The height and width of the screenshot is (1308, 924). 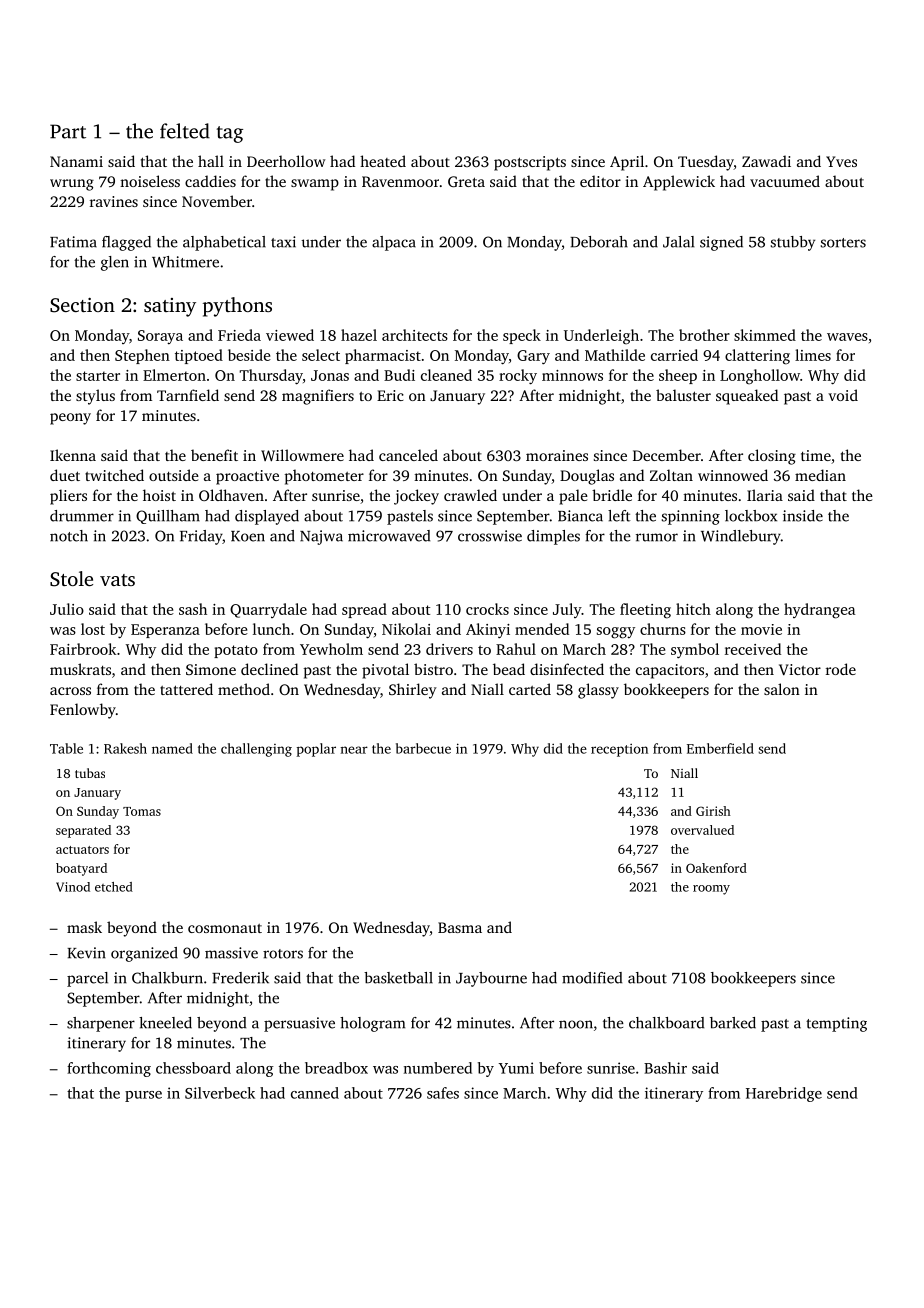 What do you see at coordinates (671, 475) in the screenshot?
I see `Zoltan` at bounding box center [671, 475].
